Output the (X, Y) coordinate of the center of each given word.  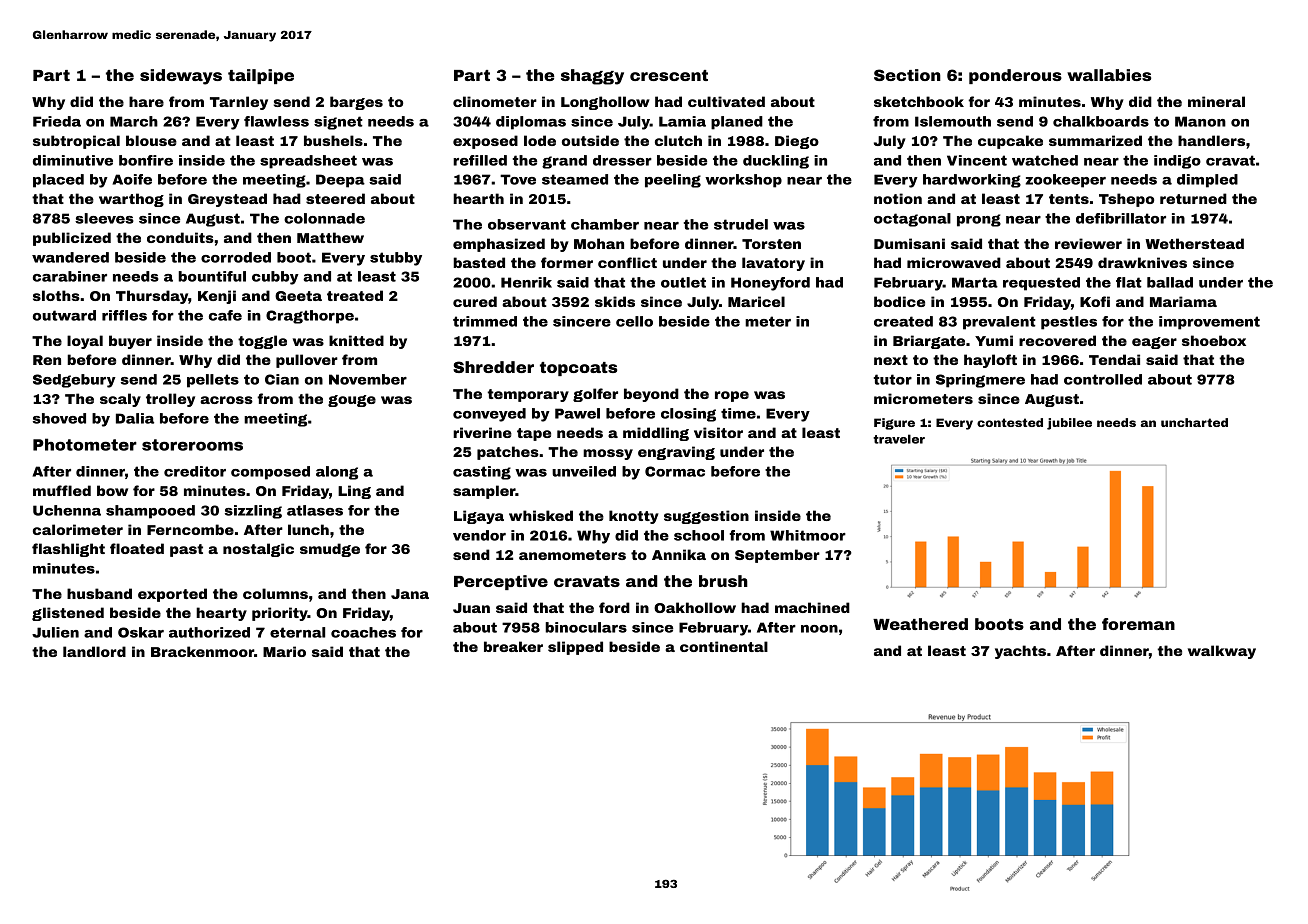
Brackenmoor (202, 651)
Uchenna (67, 510)
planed (737, 123)
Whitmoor (808, 535)
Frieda (57, 121)
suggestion (706, 517)
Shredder (493, 367)
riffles (124, 315)
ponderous (1015, 76)
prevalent (999, 323)
